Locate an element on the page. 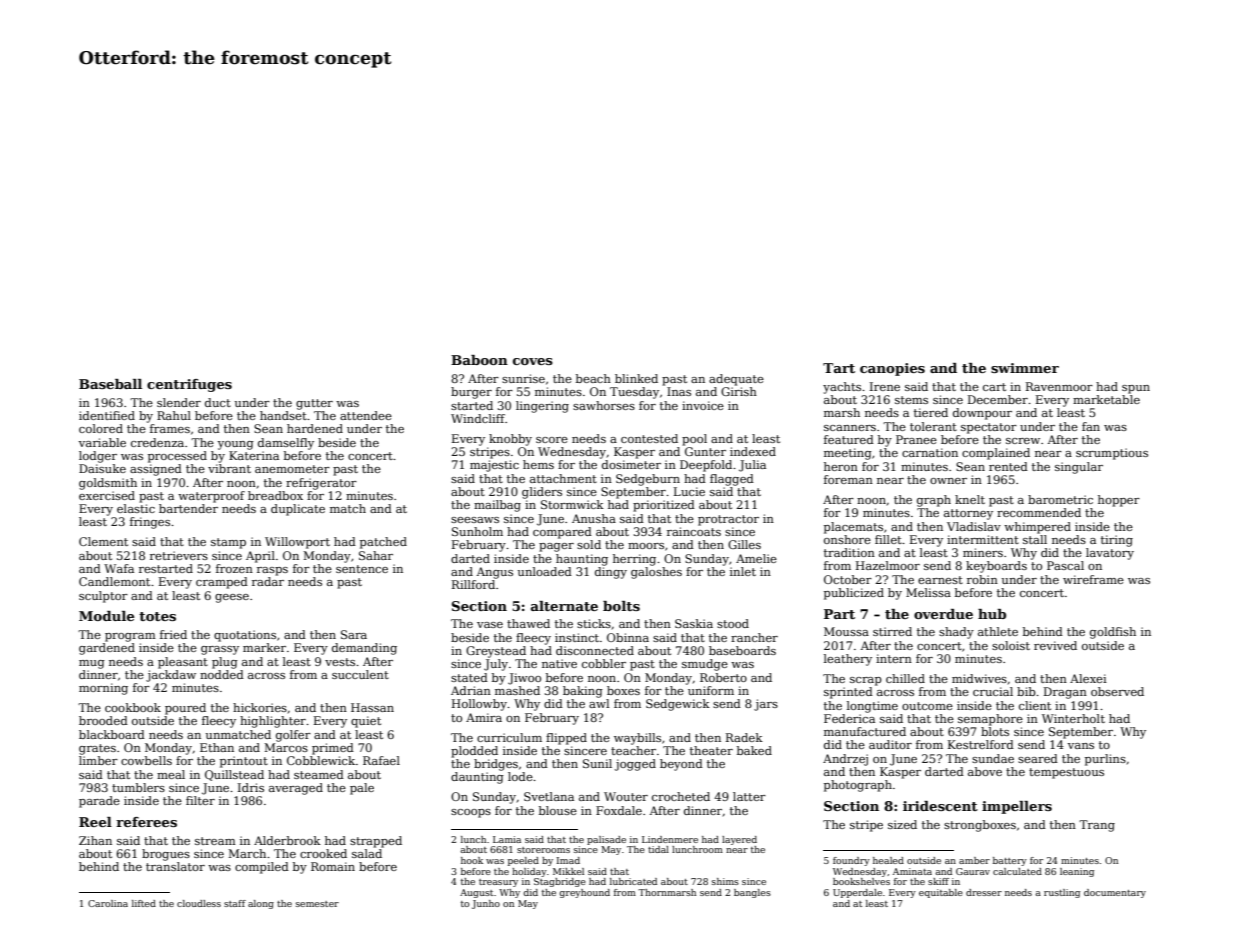 The width and height of the image is (1233, 952). damselfly is located at coordinates (286, 444).
